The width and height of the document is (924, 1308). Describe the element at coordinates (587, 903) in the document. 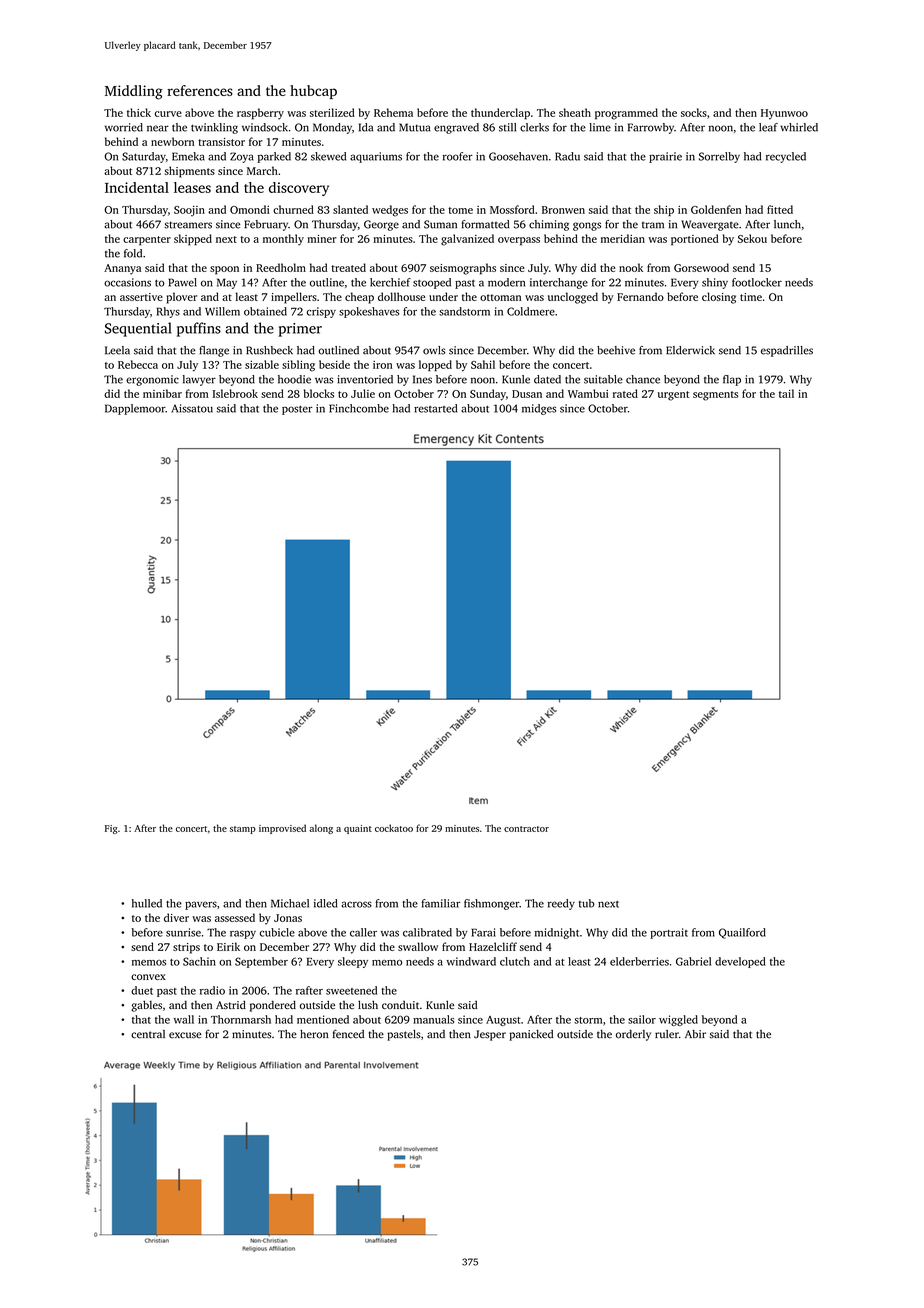

I see `tub` at that location.
